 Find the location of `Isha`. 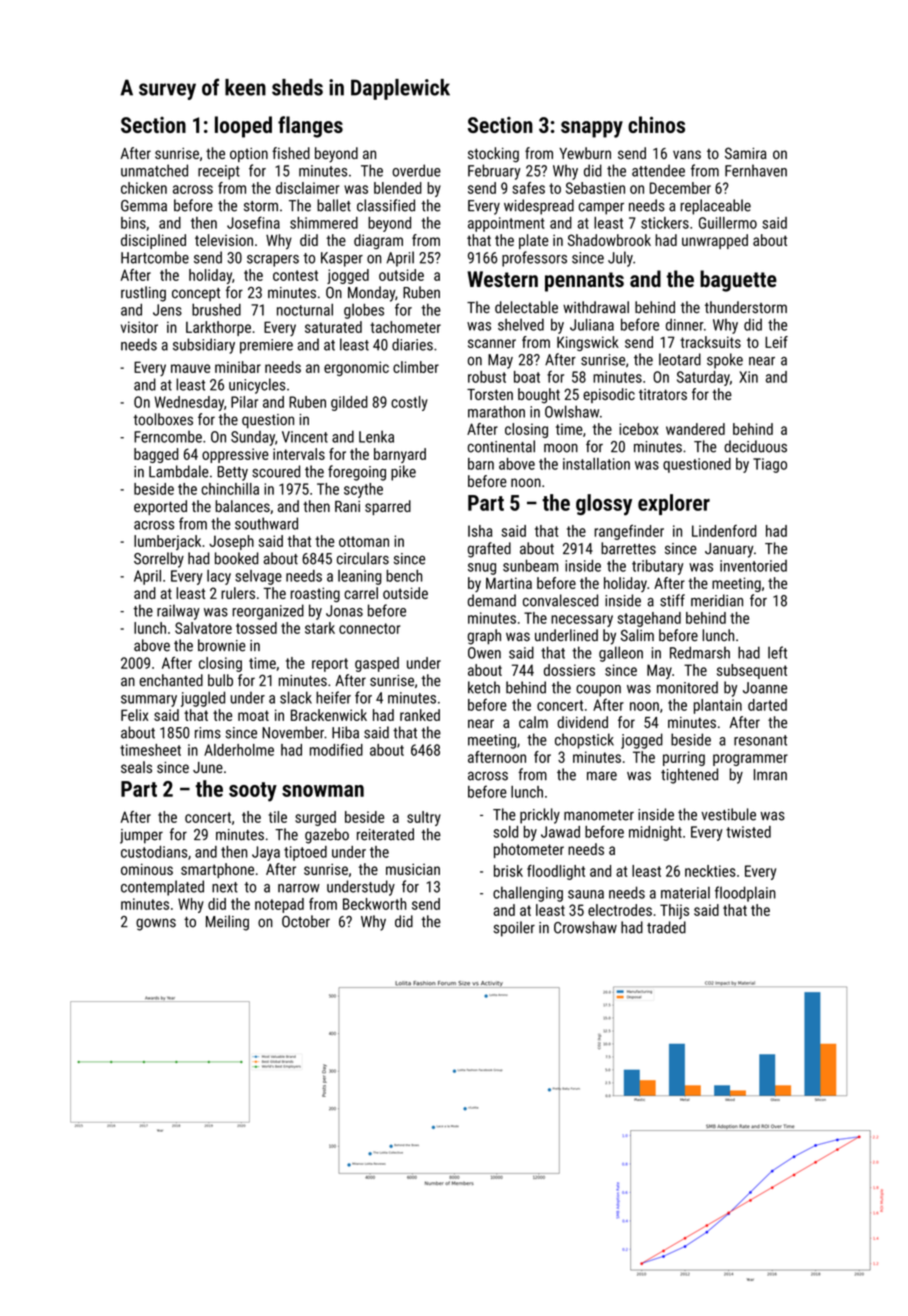

Isha is located at coordinates (480, 531).
